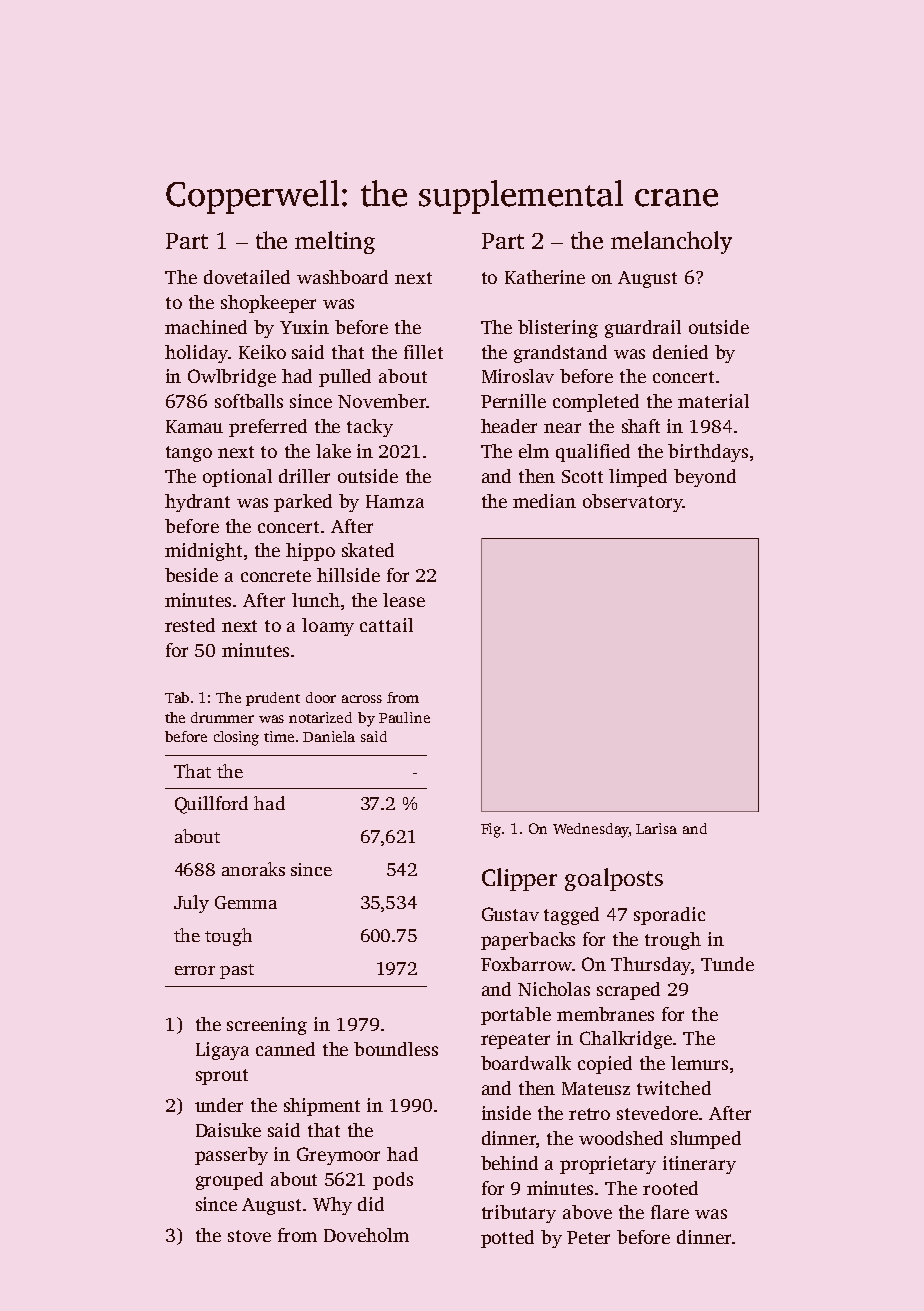 The height and width of the screenshot is (1311, 924). What do you see at coordinates (506, 1113) in the screenshot?
I see `inside` at bounding box center [506, 1113].
